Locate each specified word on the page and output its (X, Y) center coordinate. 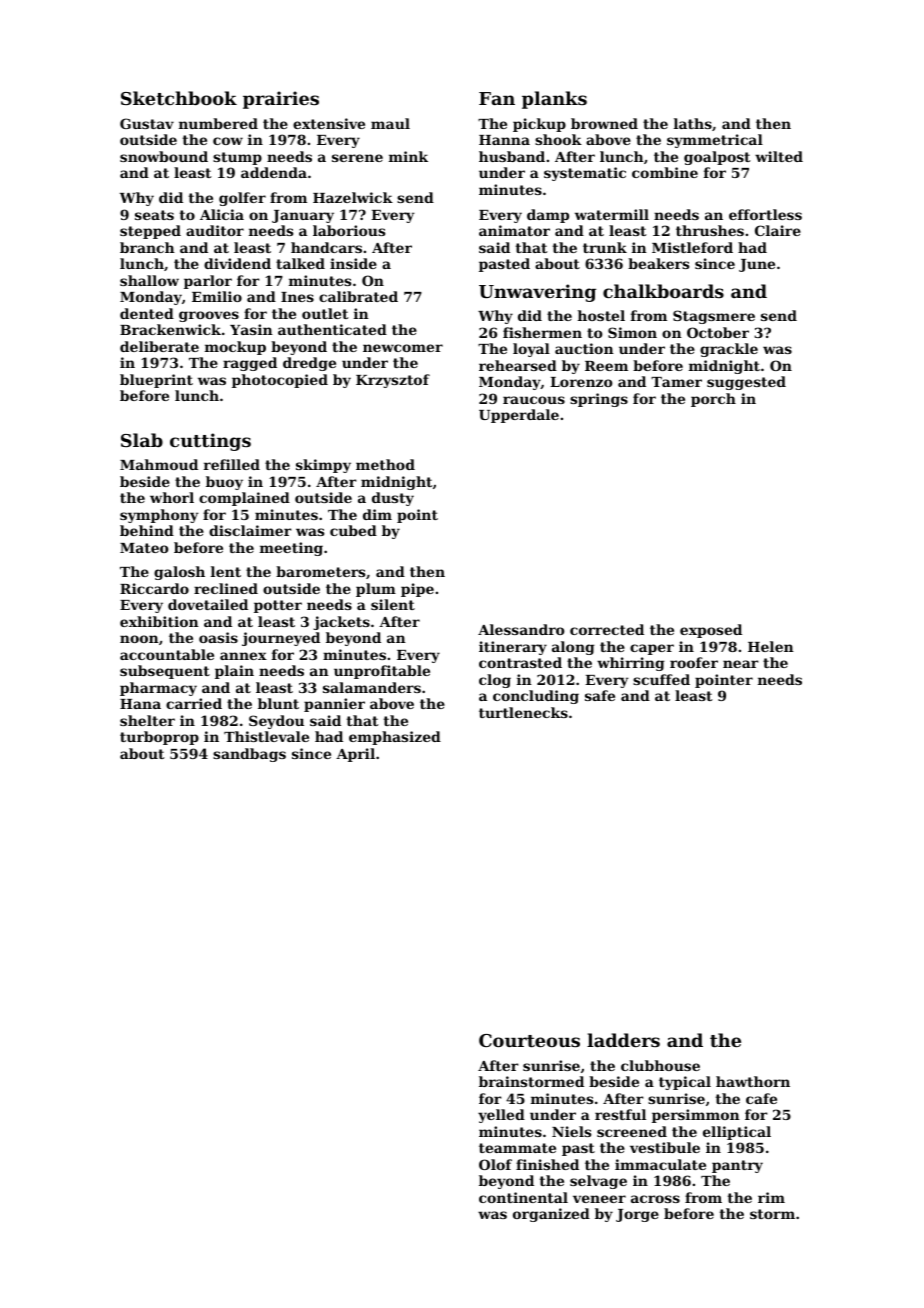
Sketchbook (179, 98)
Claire (778, 230)
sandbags (249, 755)
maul (390, 123)
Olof (495, 1164)
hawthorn (753, 1081)
